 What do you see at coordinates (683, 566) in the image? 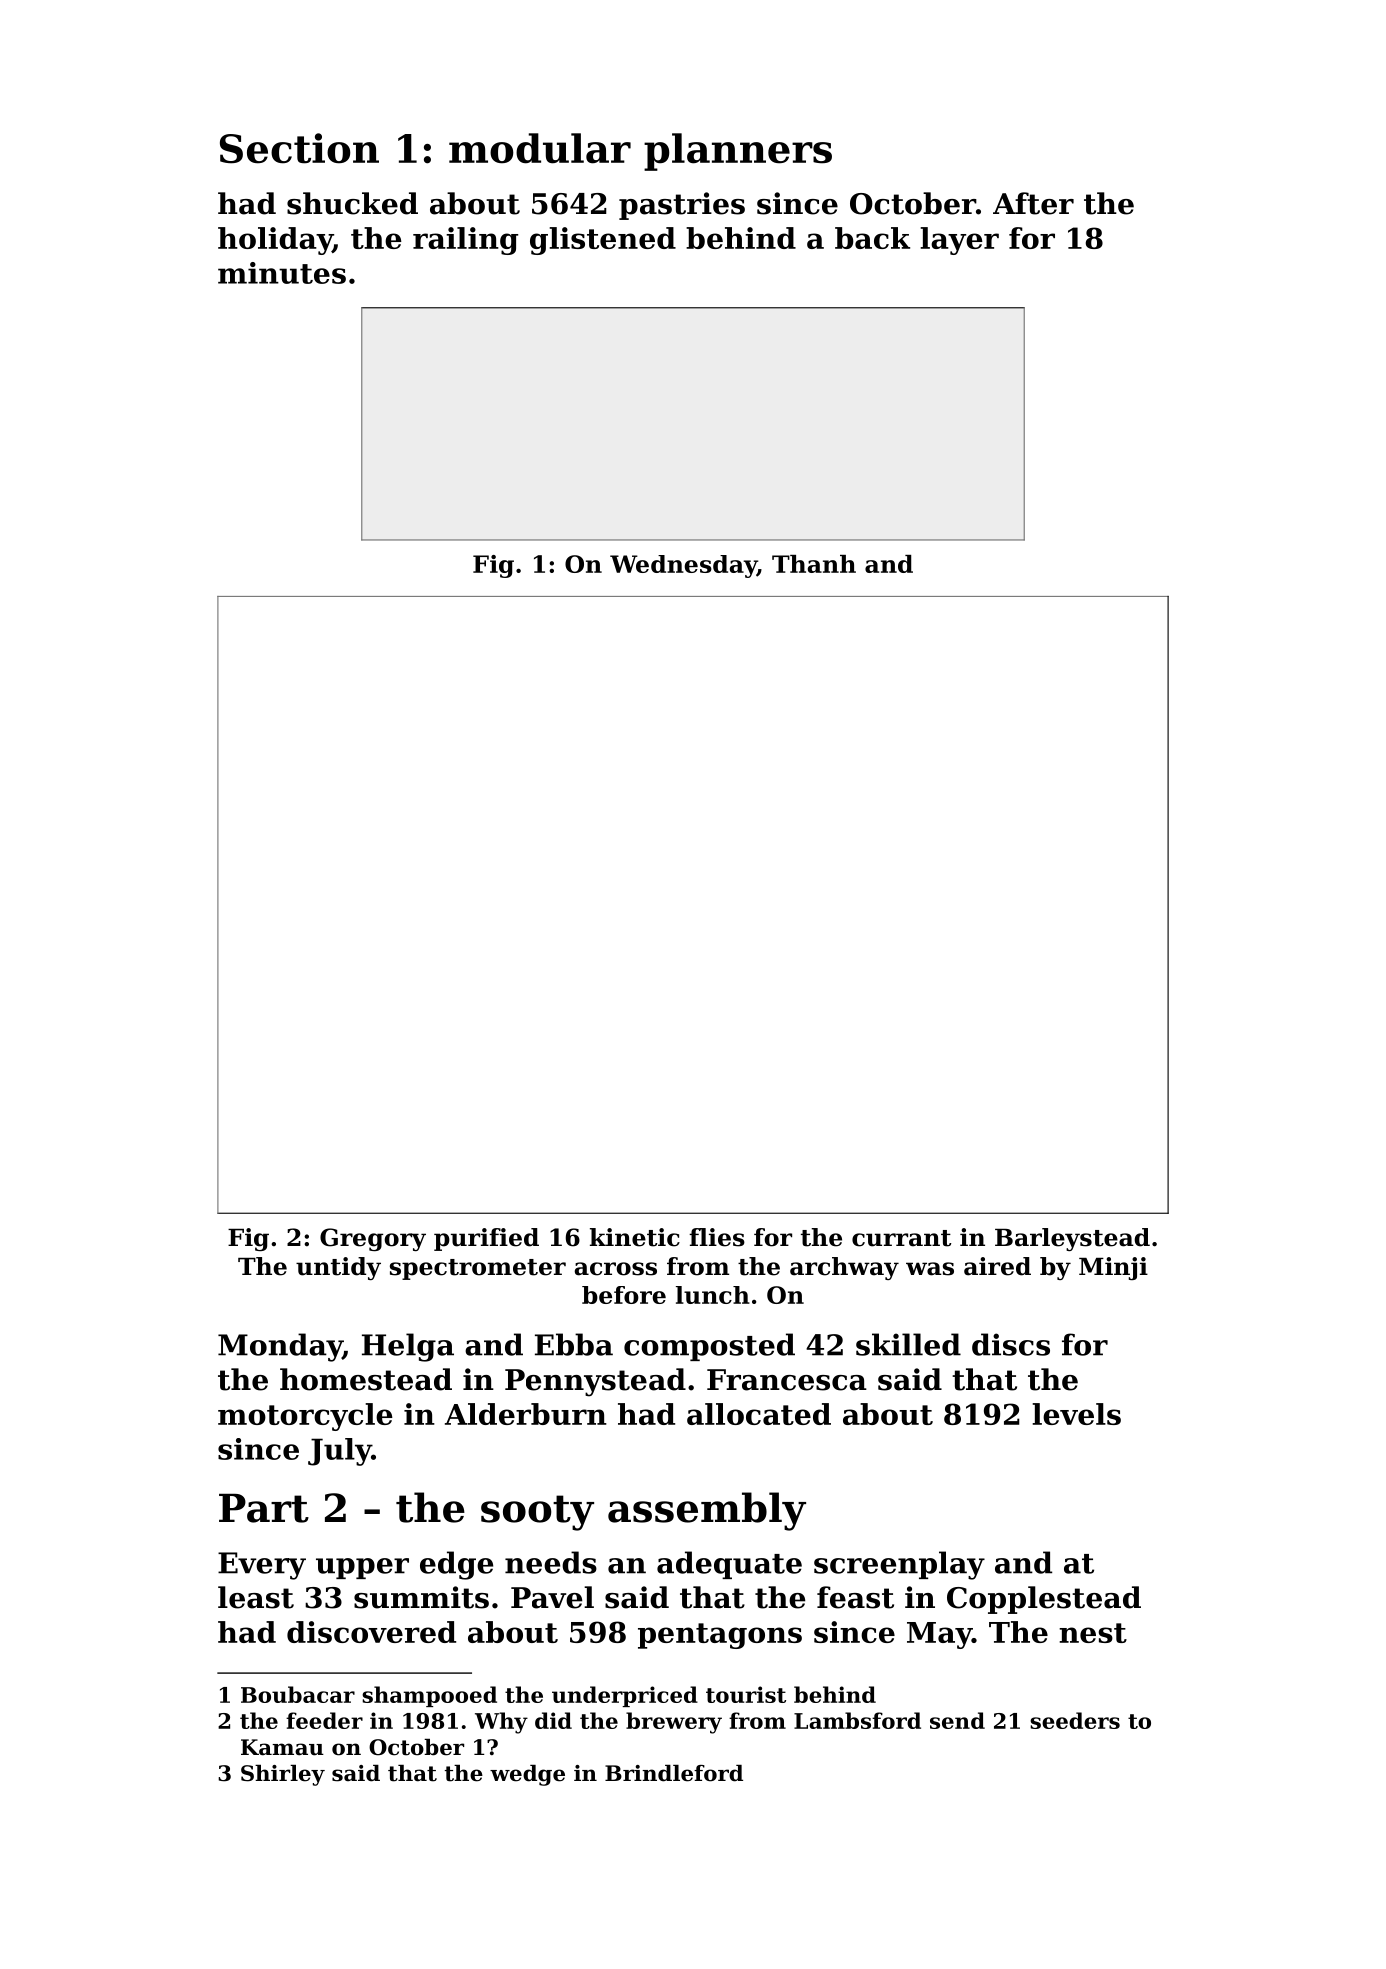
I see `Wednesday` at bounding box center [683, 566].
